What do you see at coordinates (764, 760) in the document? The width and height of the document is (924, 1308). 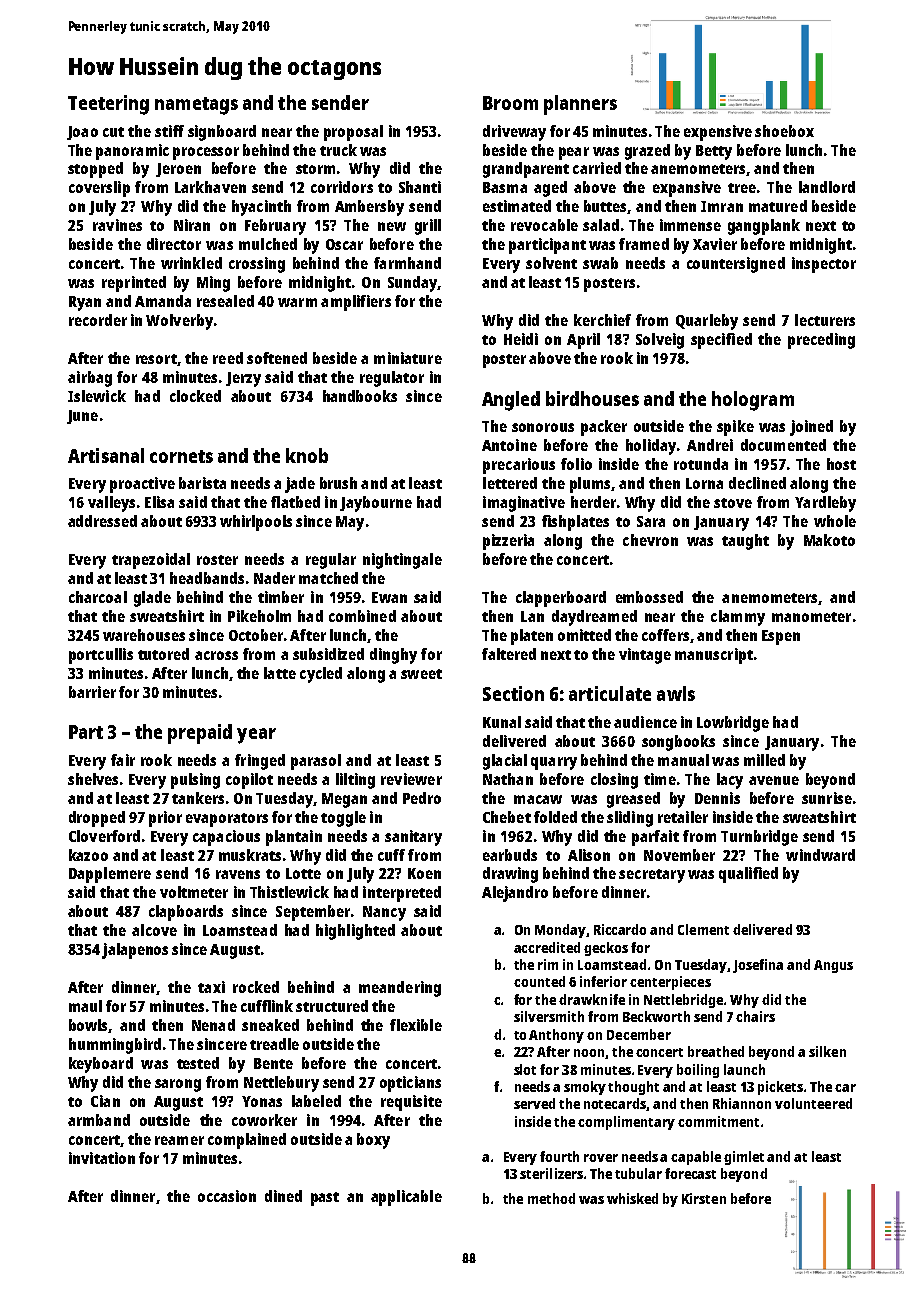 I see `milled` at bounding box center [764, 760].
